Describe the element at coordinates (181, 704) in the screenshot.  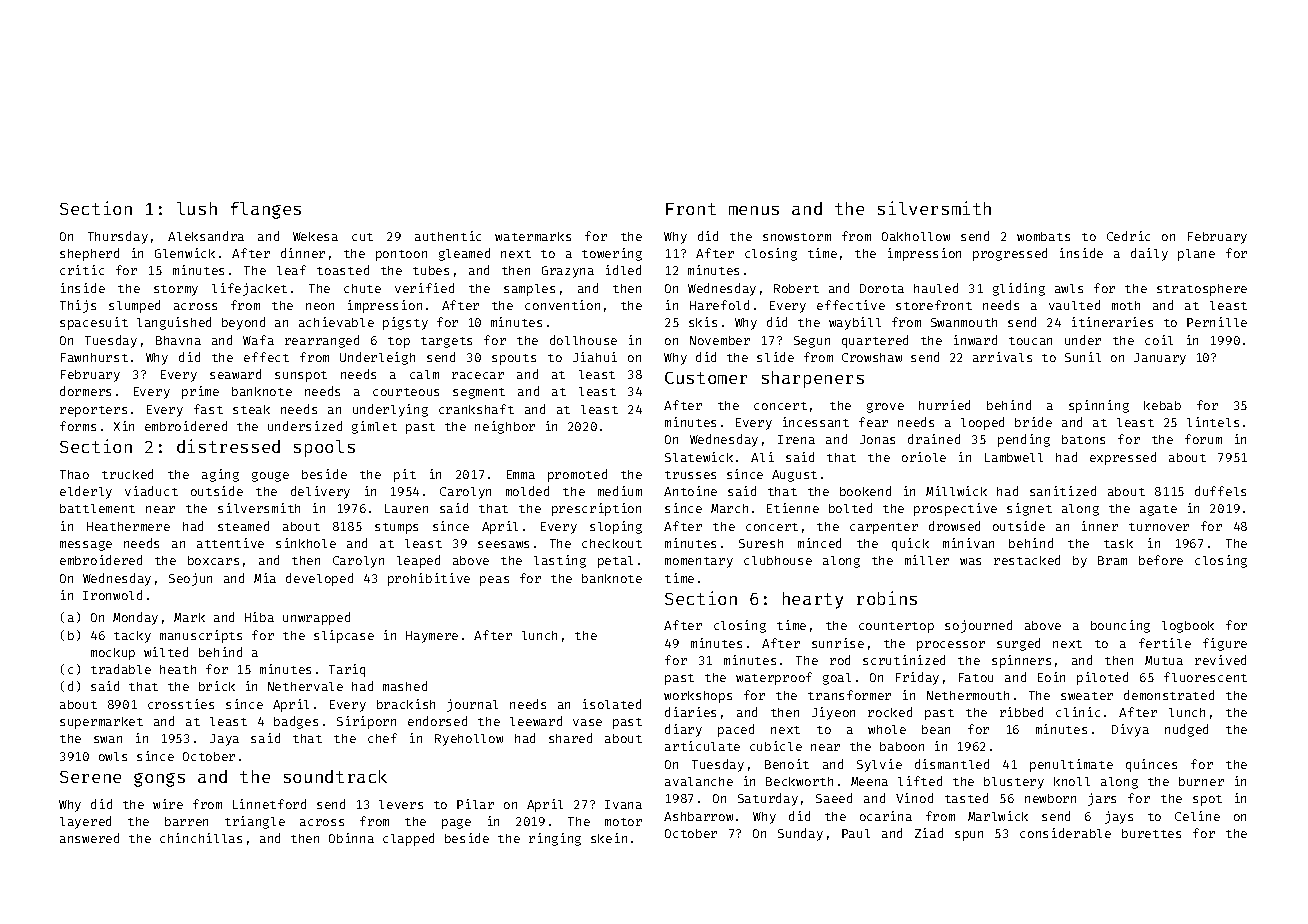
I see `crossties` at that location.
